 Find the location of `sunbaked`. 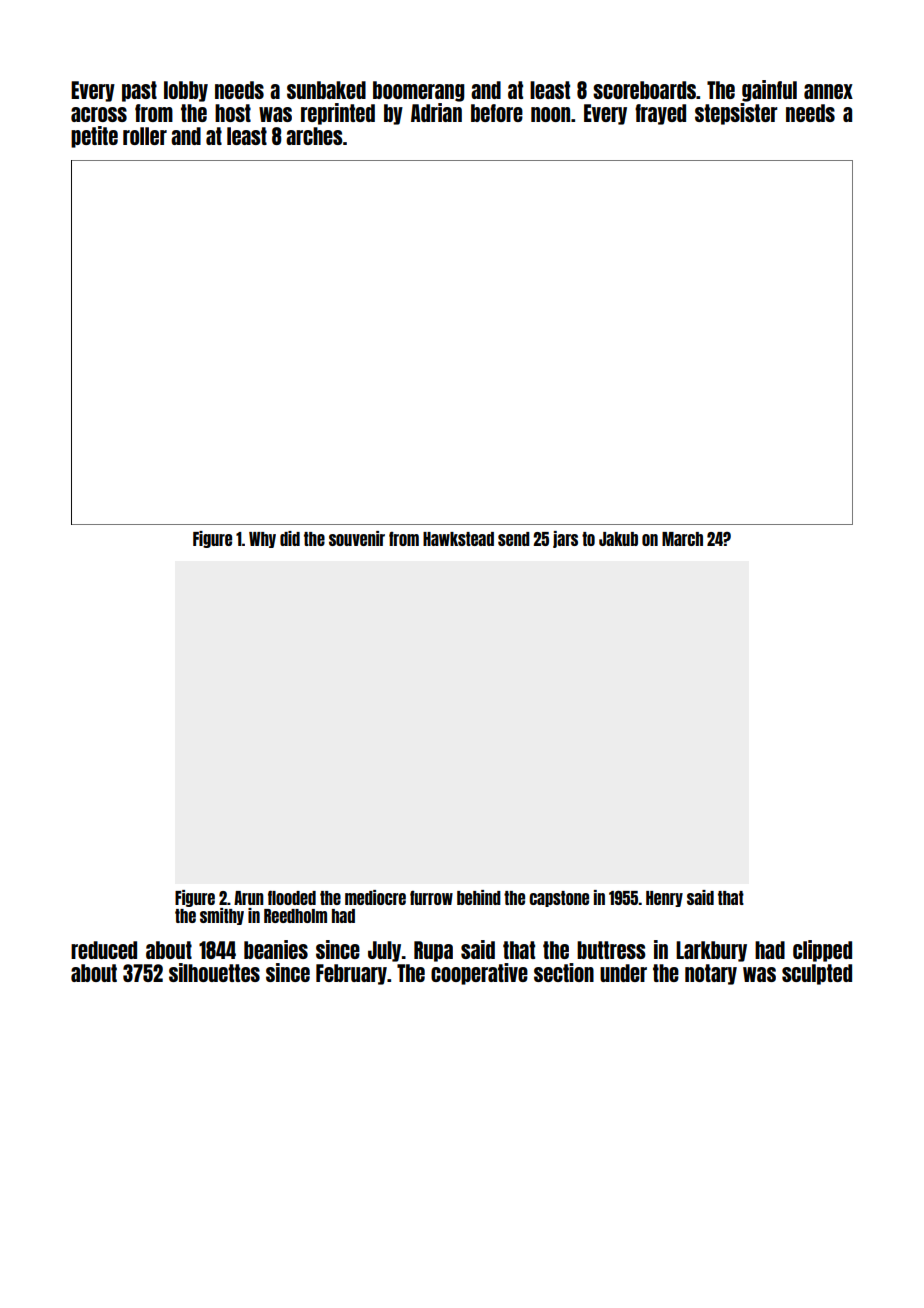

sunbaked is located at coordinates (326, 90).
